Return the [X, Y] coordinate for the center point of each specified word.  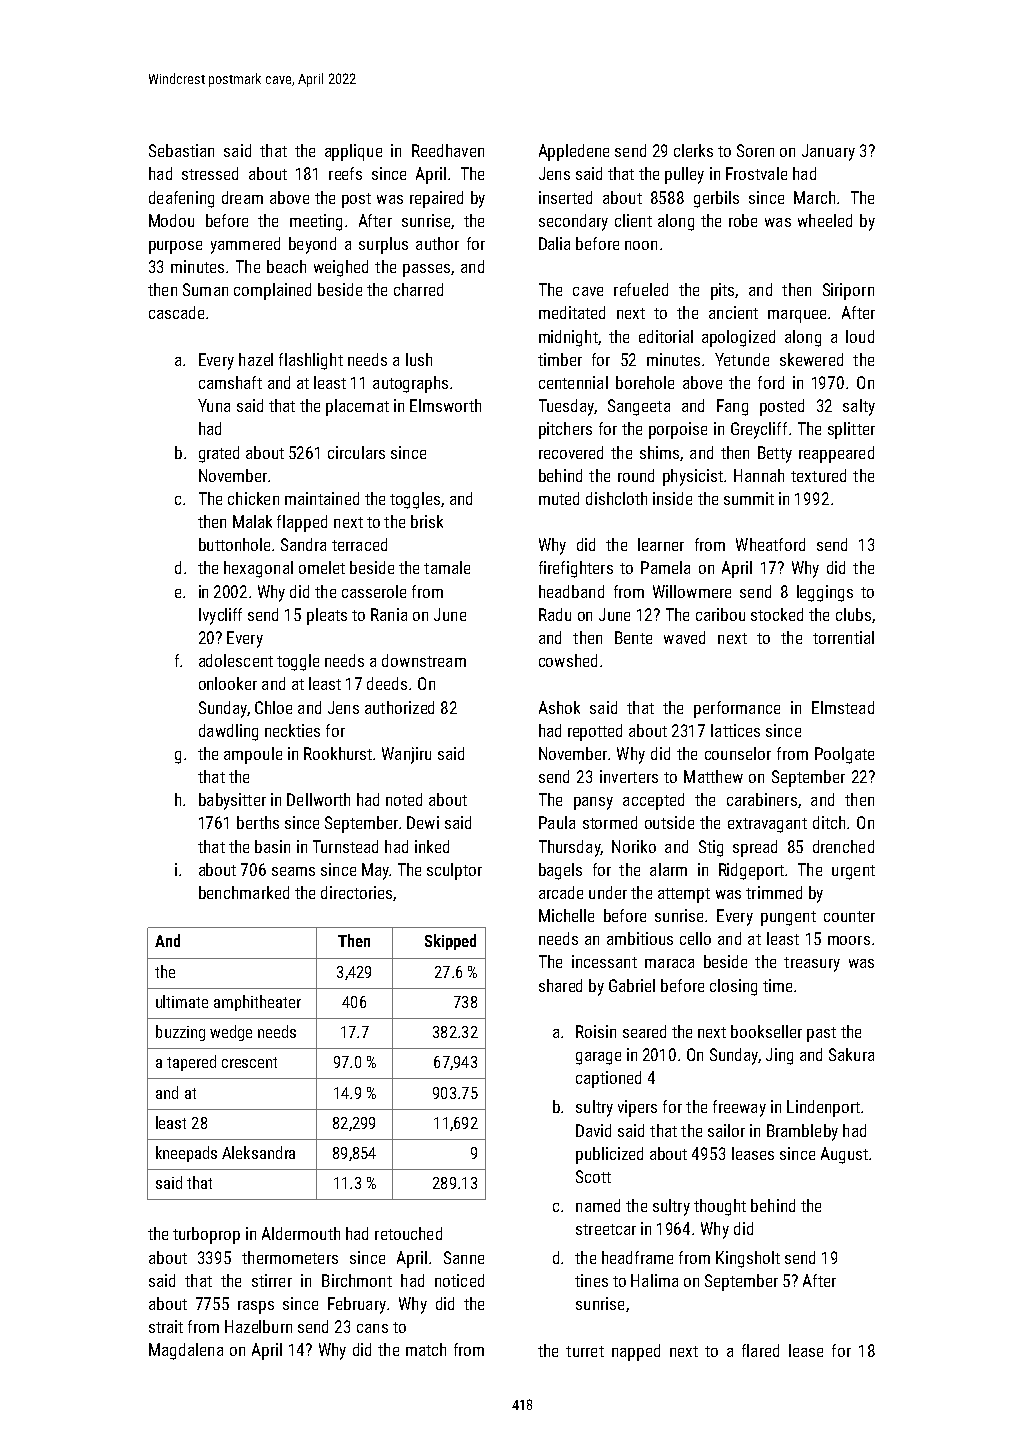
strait [166, 1326]
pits [722, 291]
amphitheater [257, 1003]
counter [849, 916]
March [814, 197]
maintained [322, 498]
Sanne [464, 1257]
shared [560, 985]
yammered [245, 245]
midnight [568, 338]
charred [418, 289]
